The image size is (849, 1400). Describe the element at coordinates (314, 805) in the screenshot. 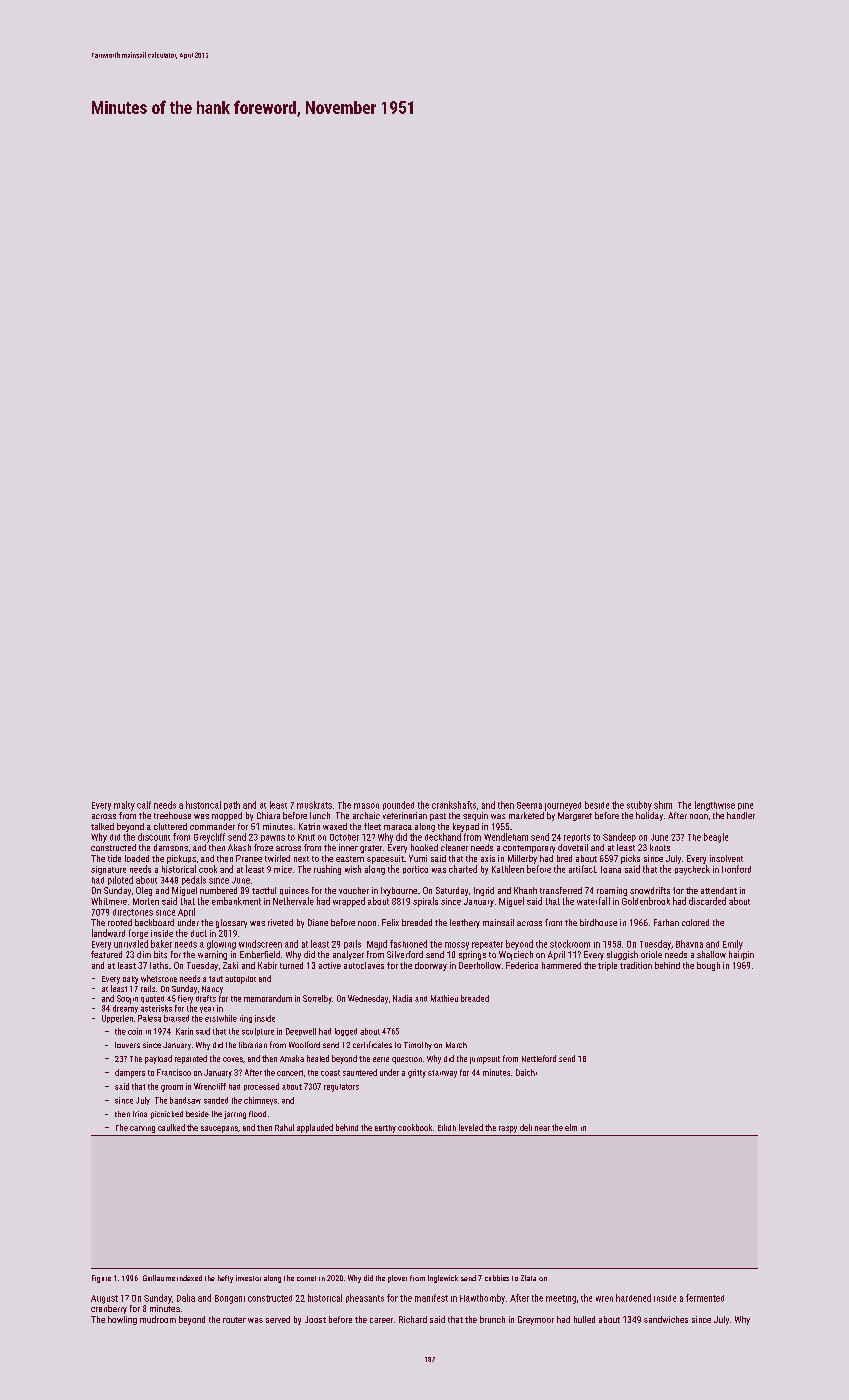

I see `muskrats` at that location.
